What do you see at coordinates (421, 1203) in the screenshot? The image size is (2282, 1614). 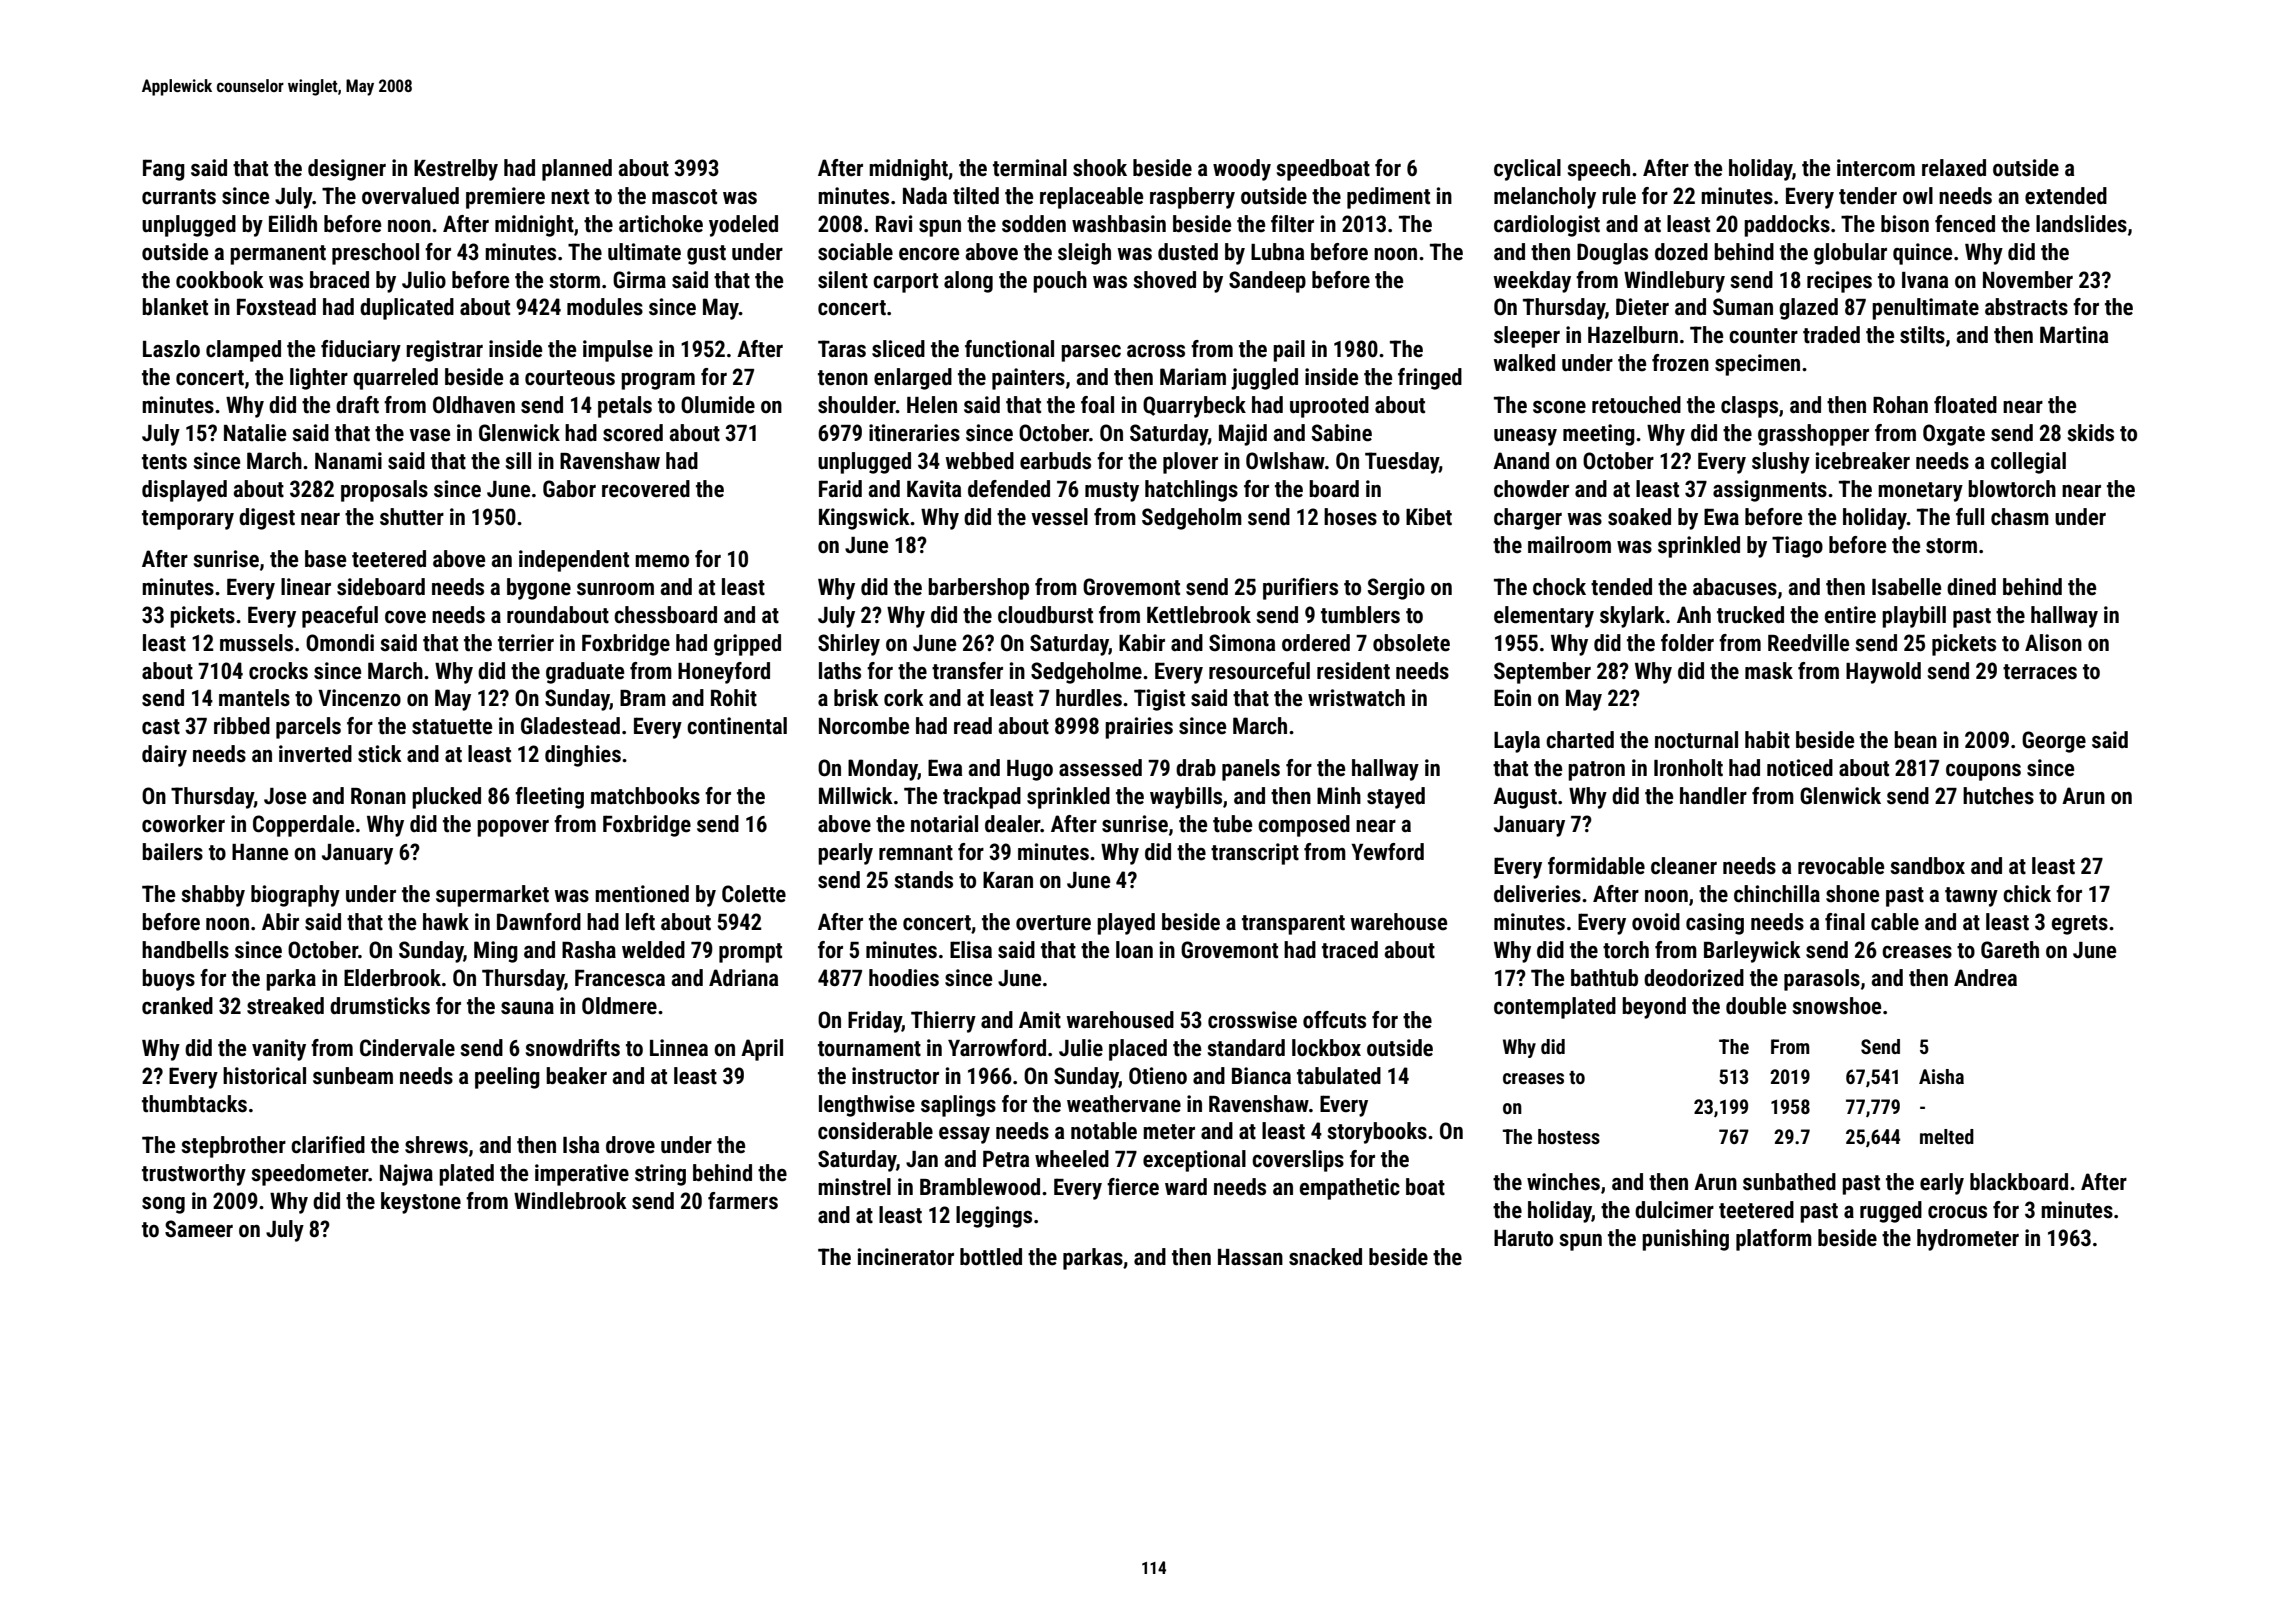 I see `keystone` at bounding box center [421, 1203].
